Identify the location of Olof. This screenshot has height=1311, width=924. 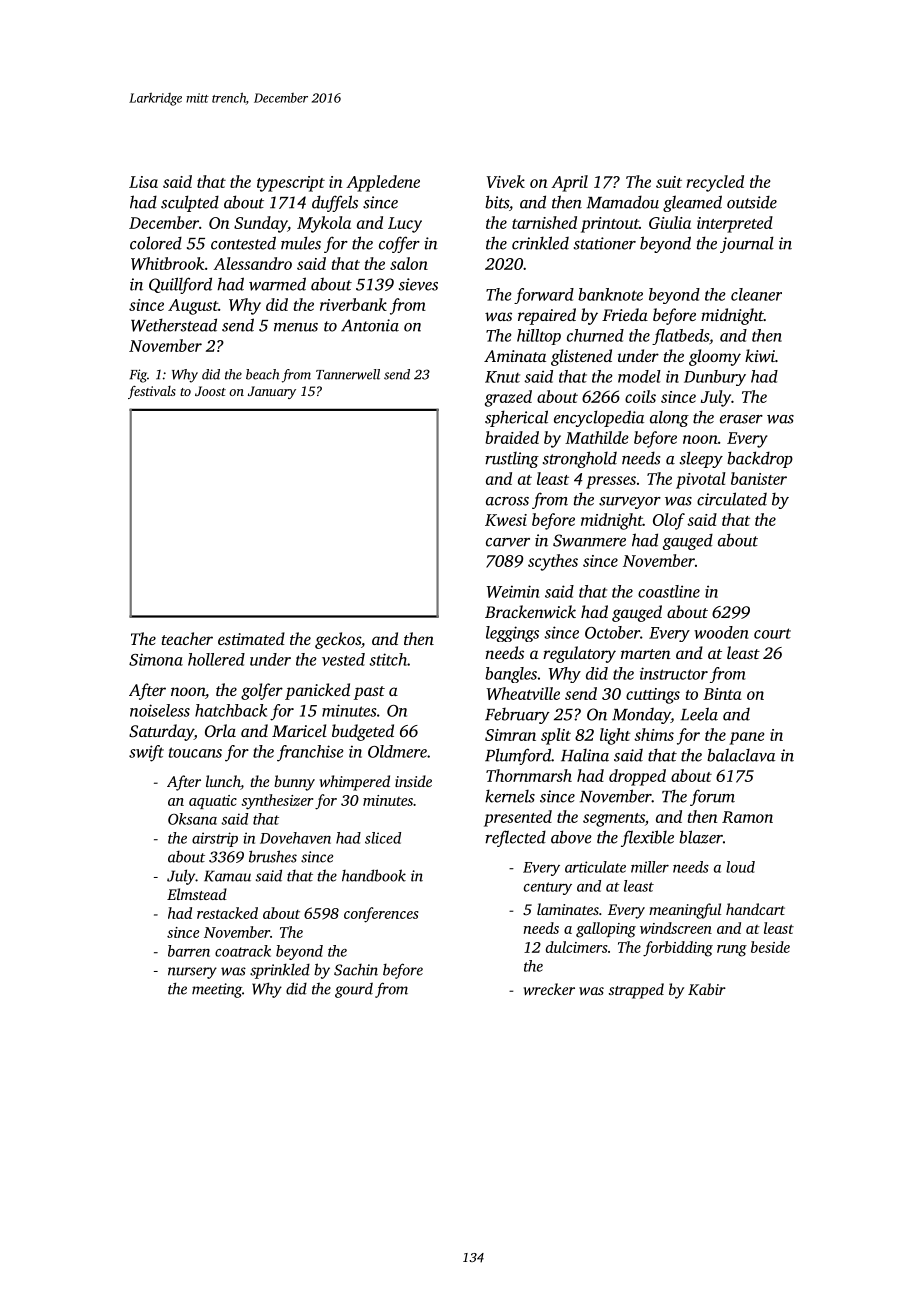
(669, 521).
